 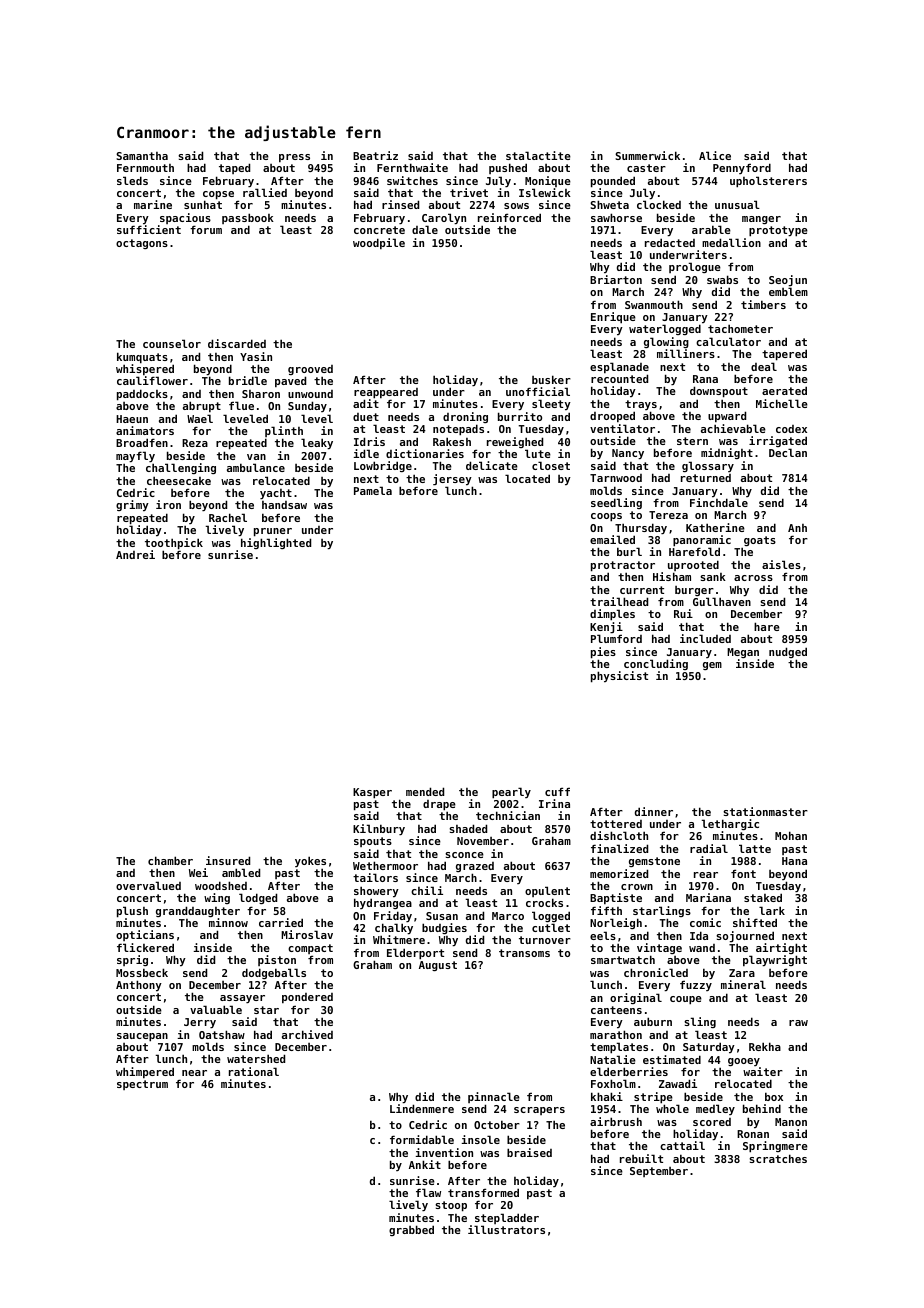 I want to click on Lindenmere, so click(x=422, y=1108).
